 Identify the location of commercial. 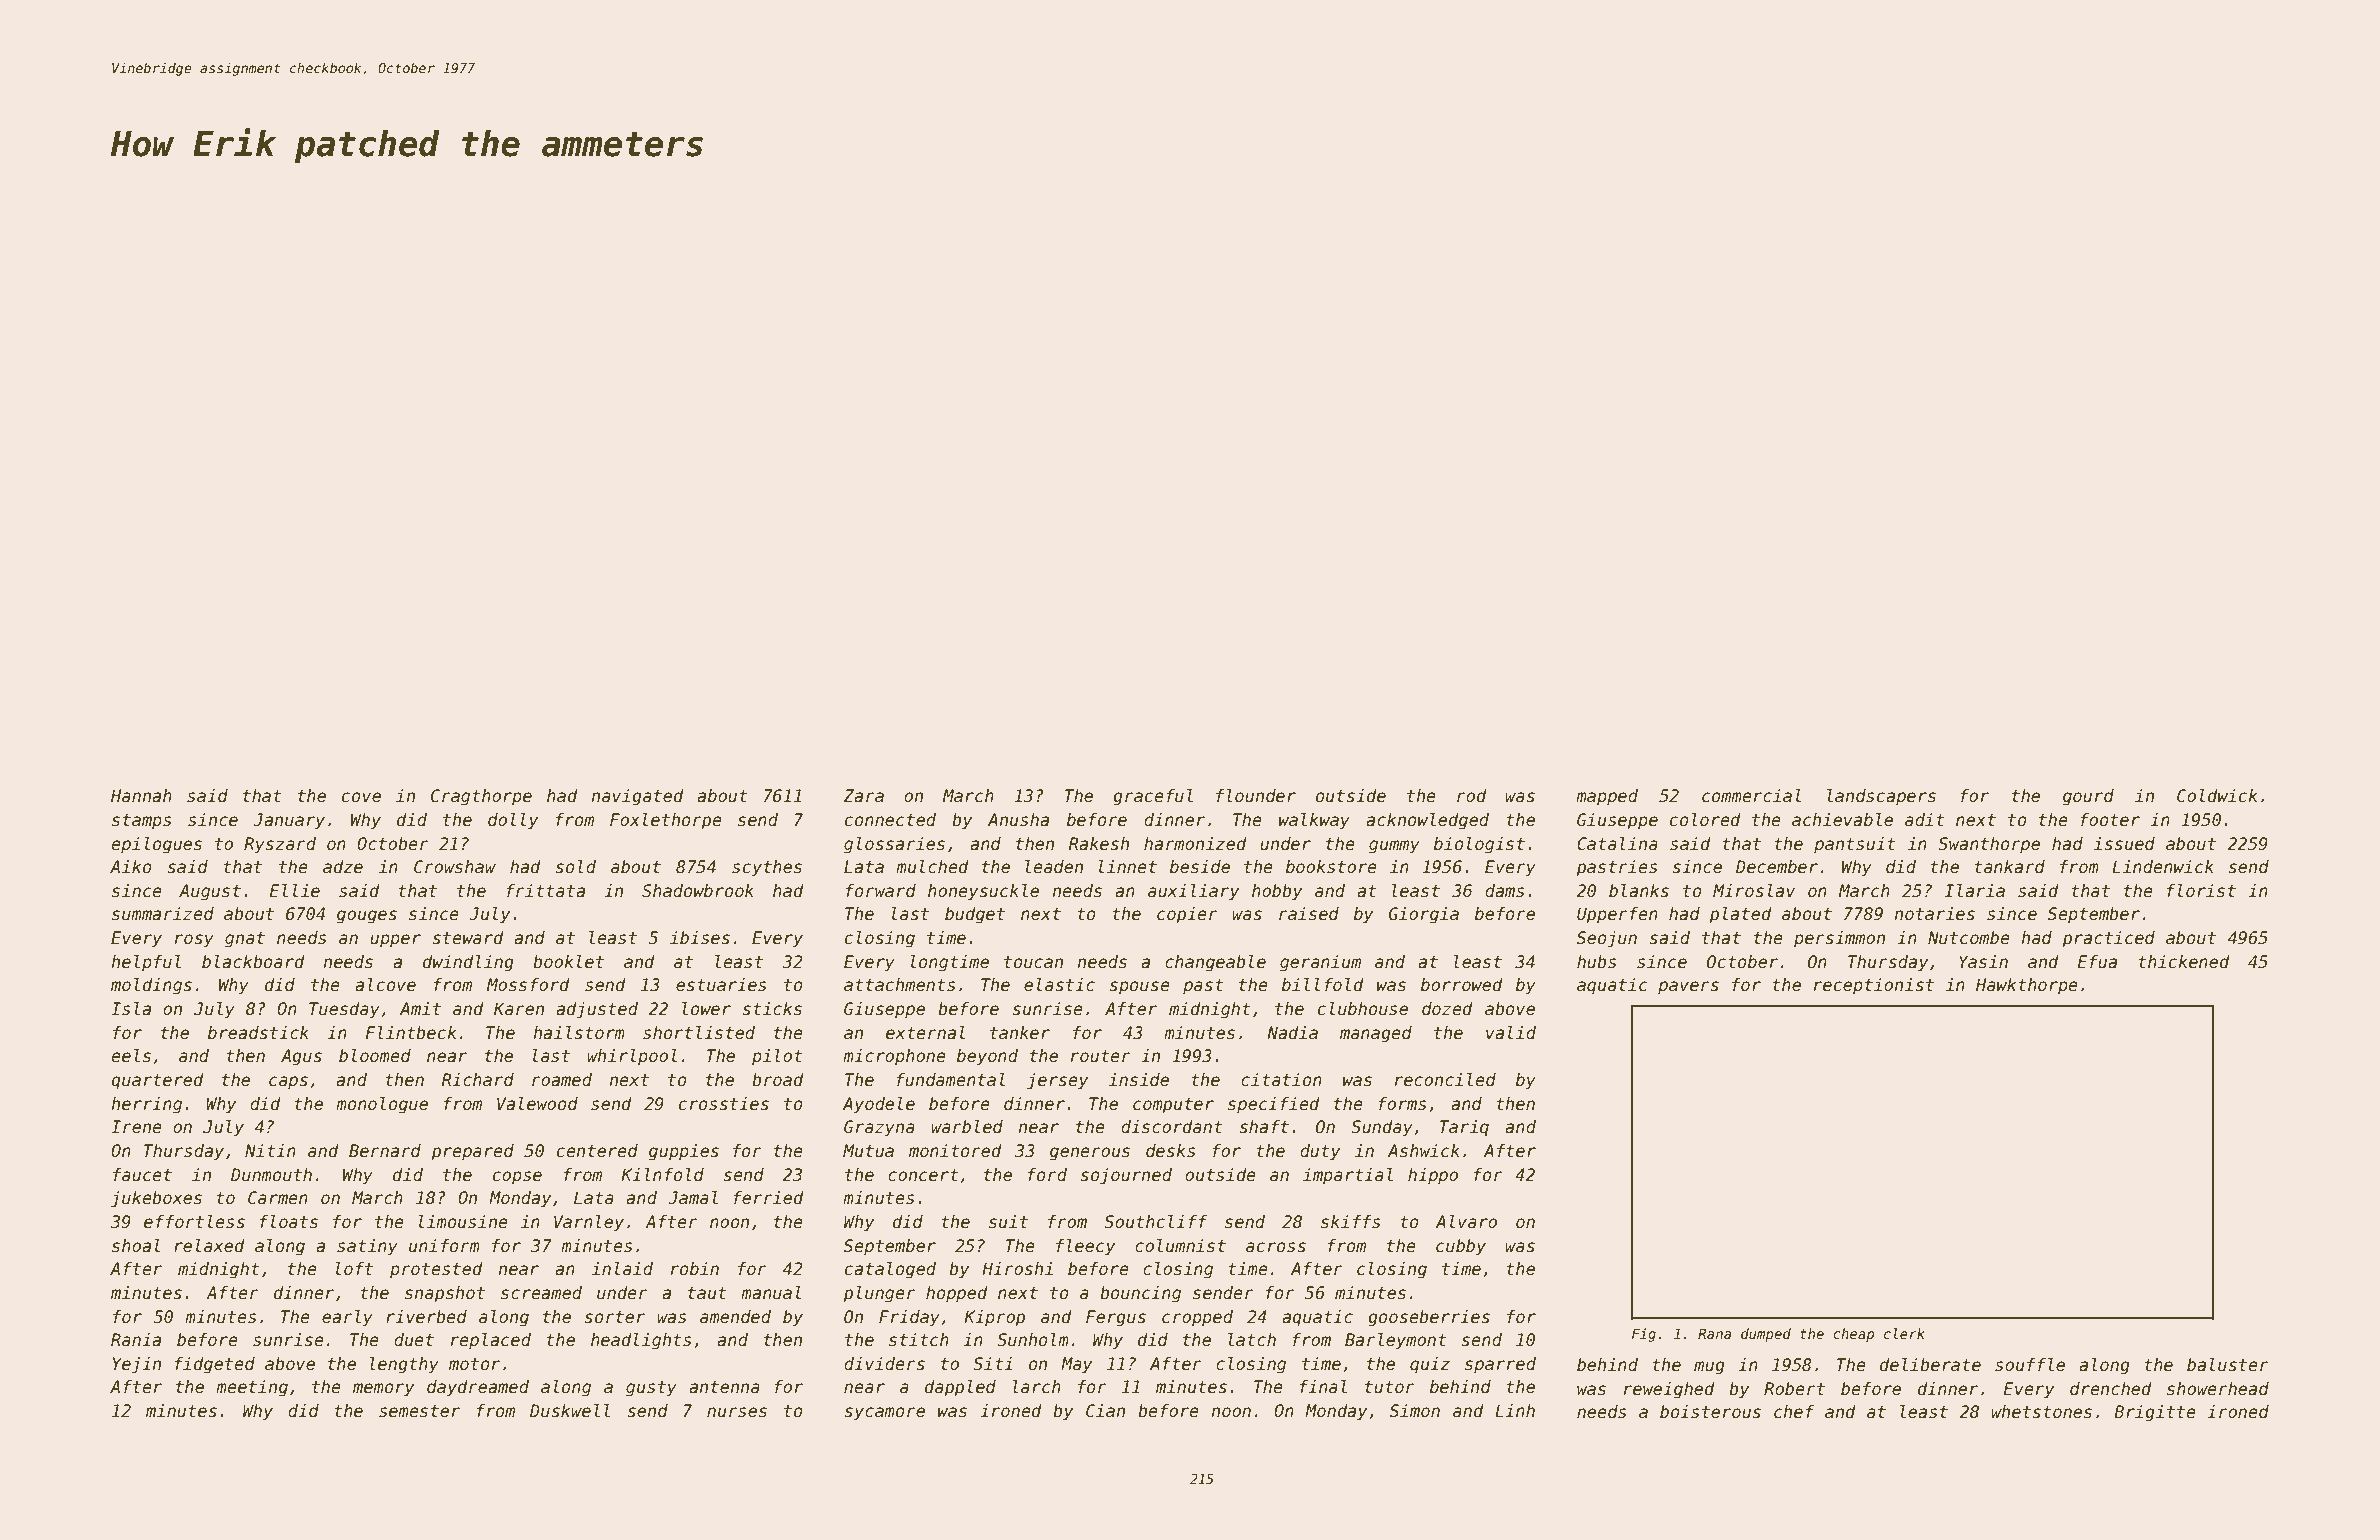
(1751, 796).
